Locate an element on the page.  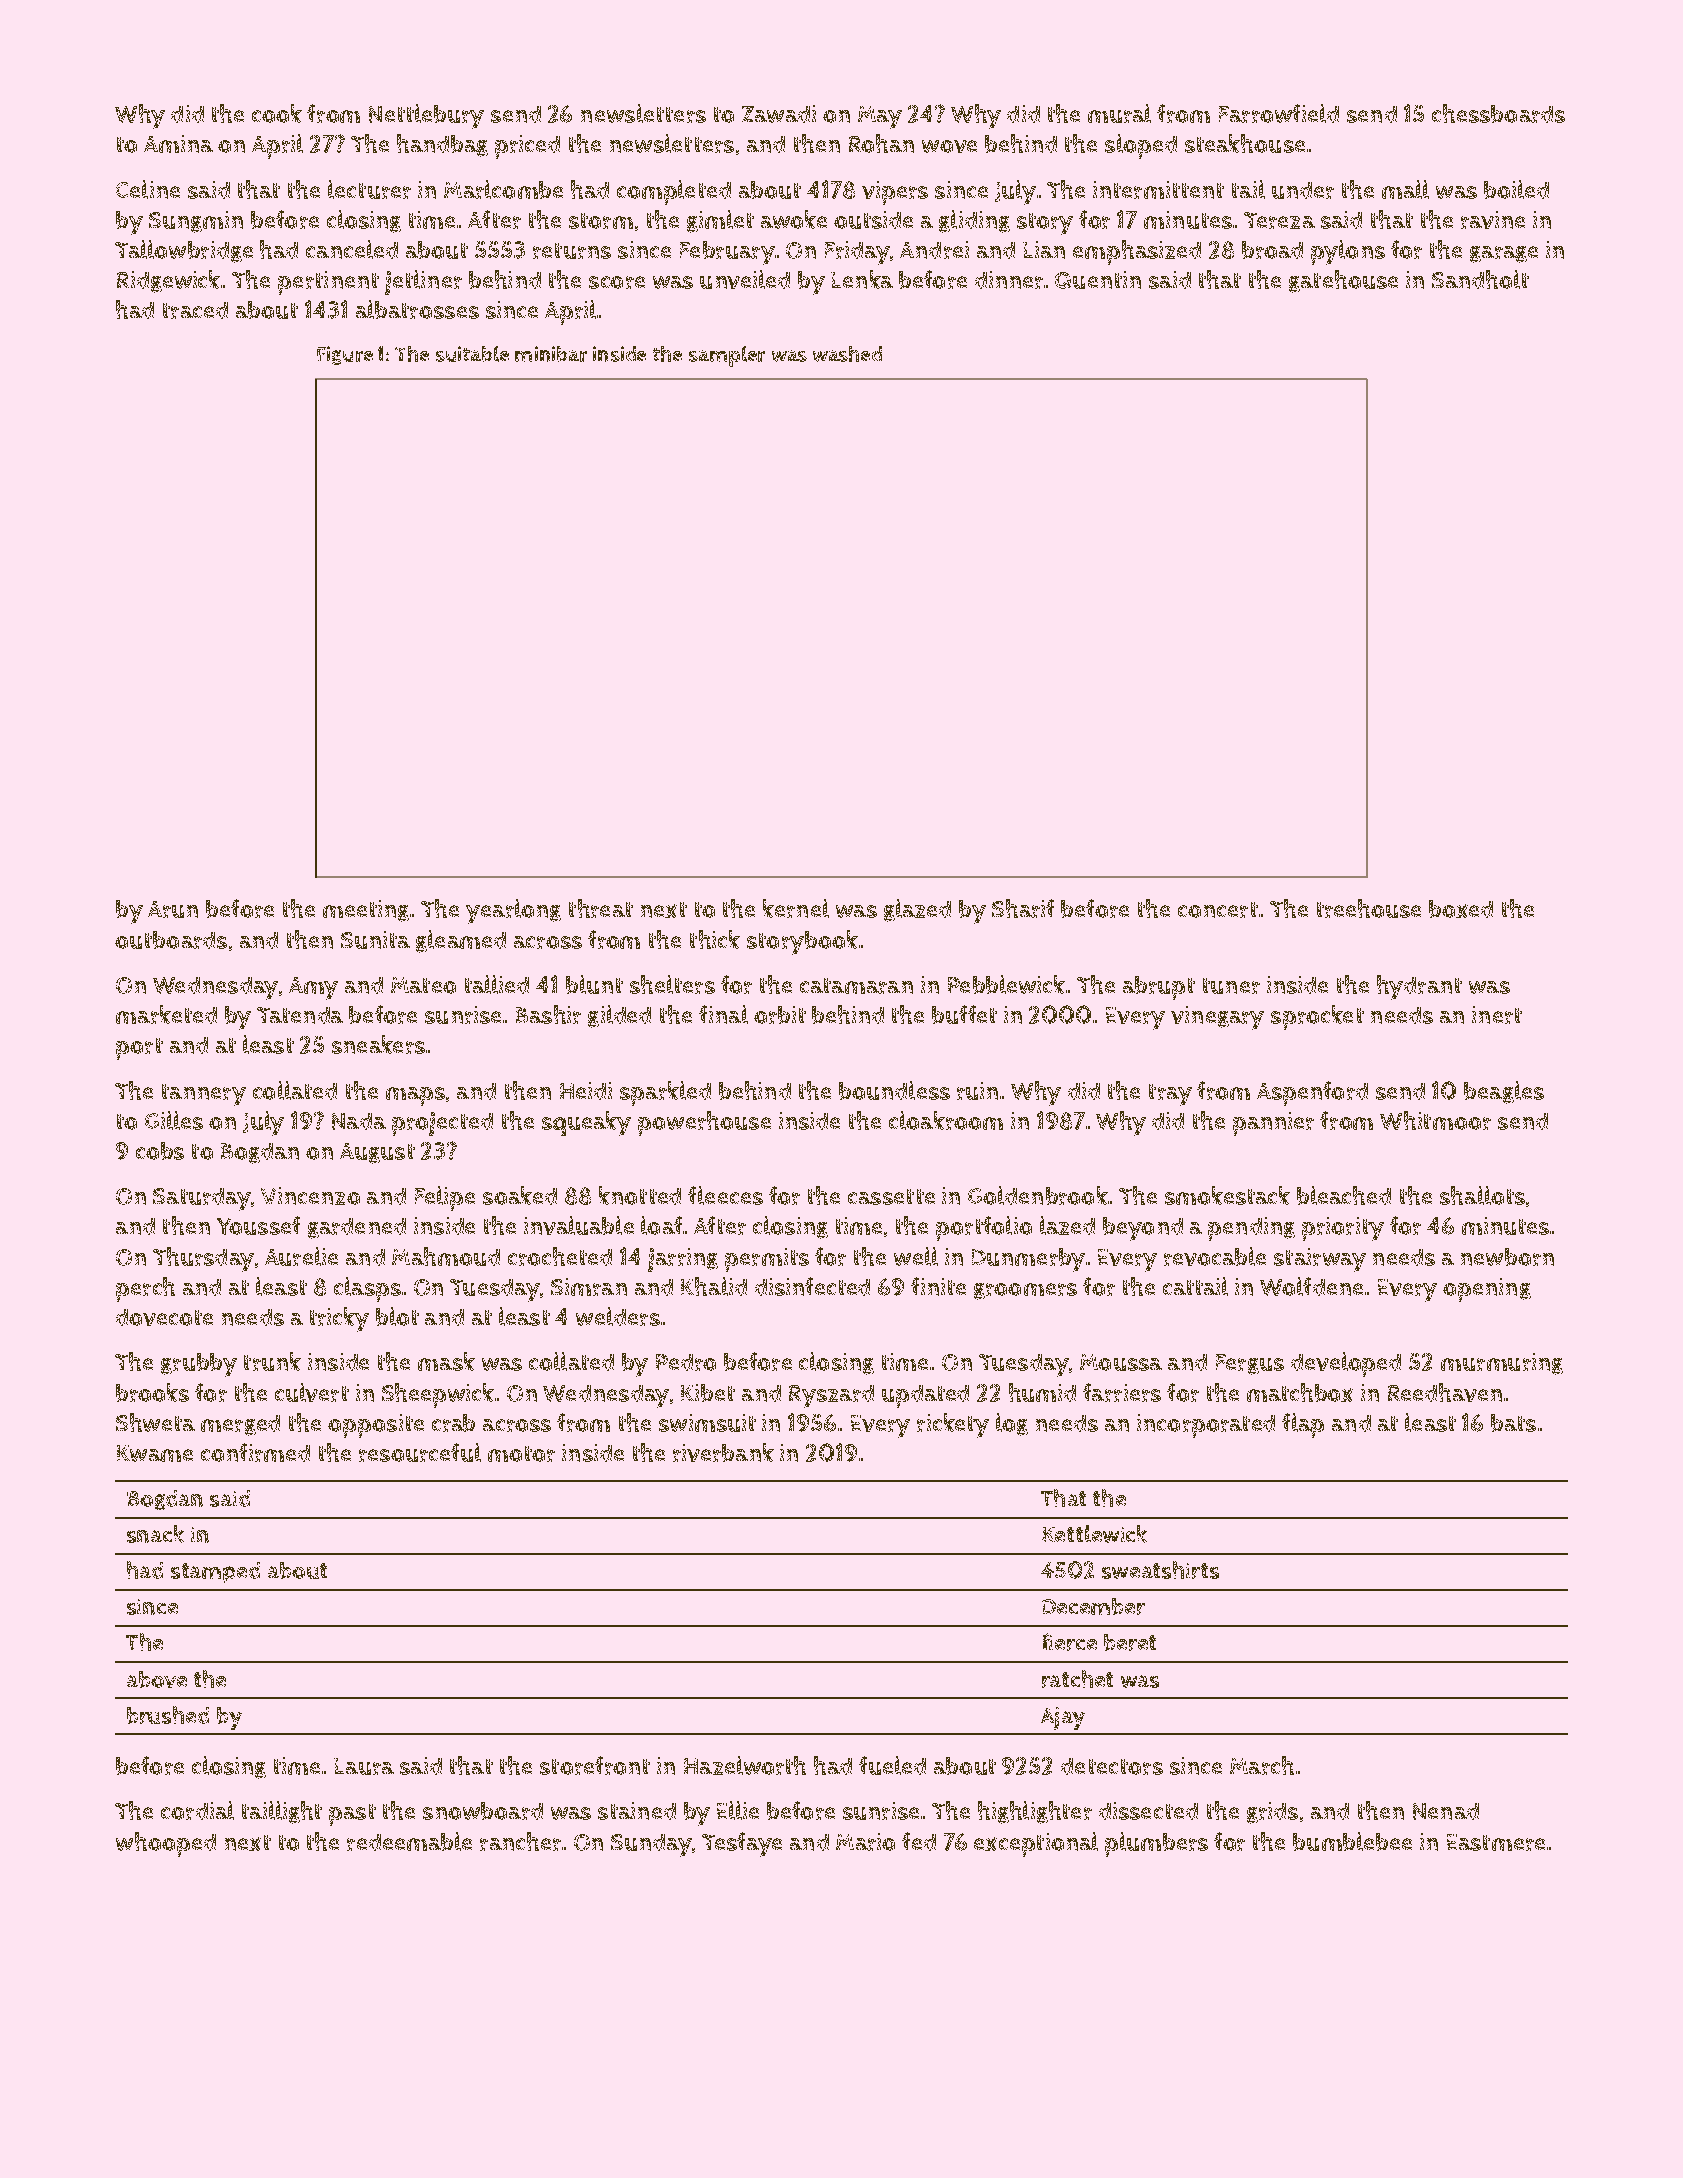
cook is located at coordinates (277, 113).
